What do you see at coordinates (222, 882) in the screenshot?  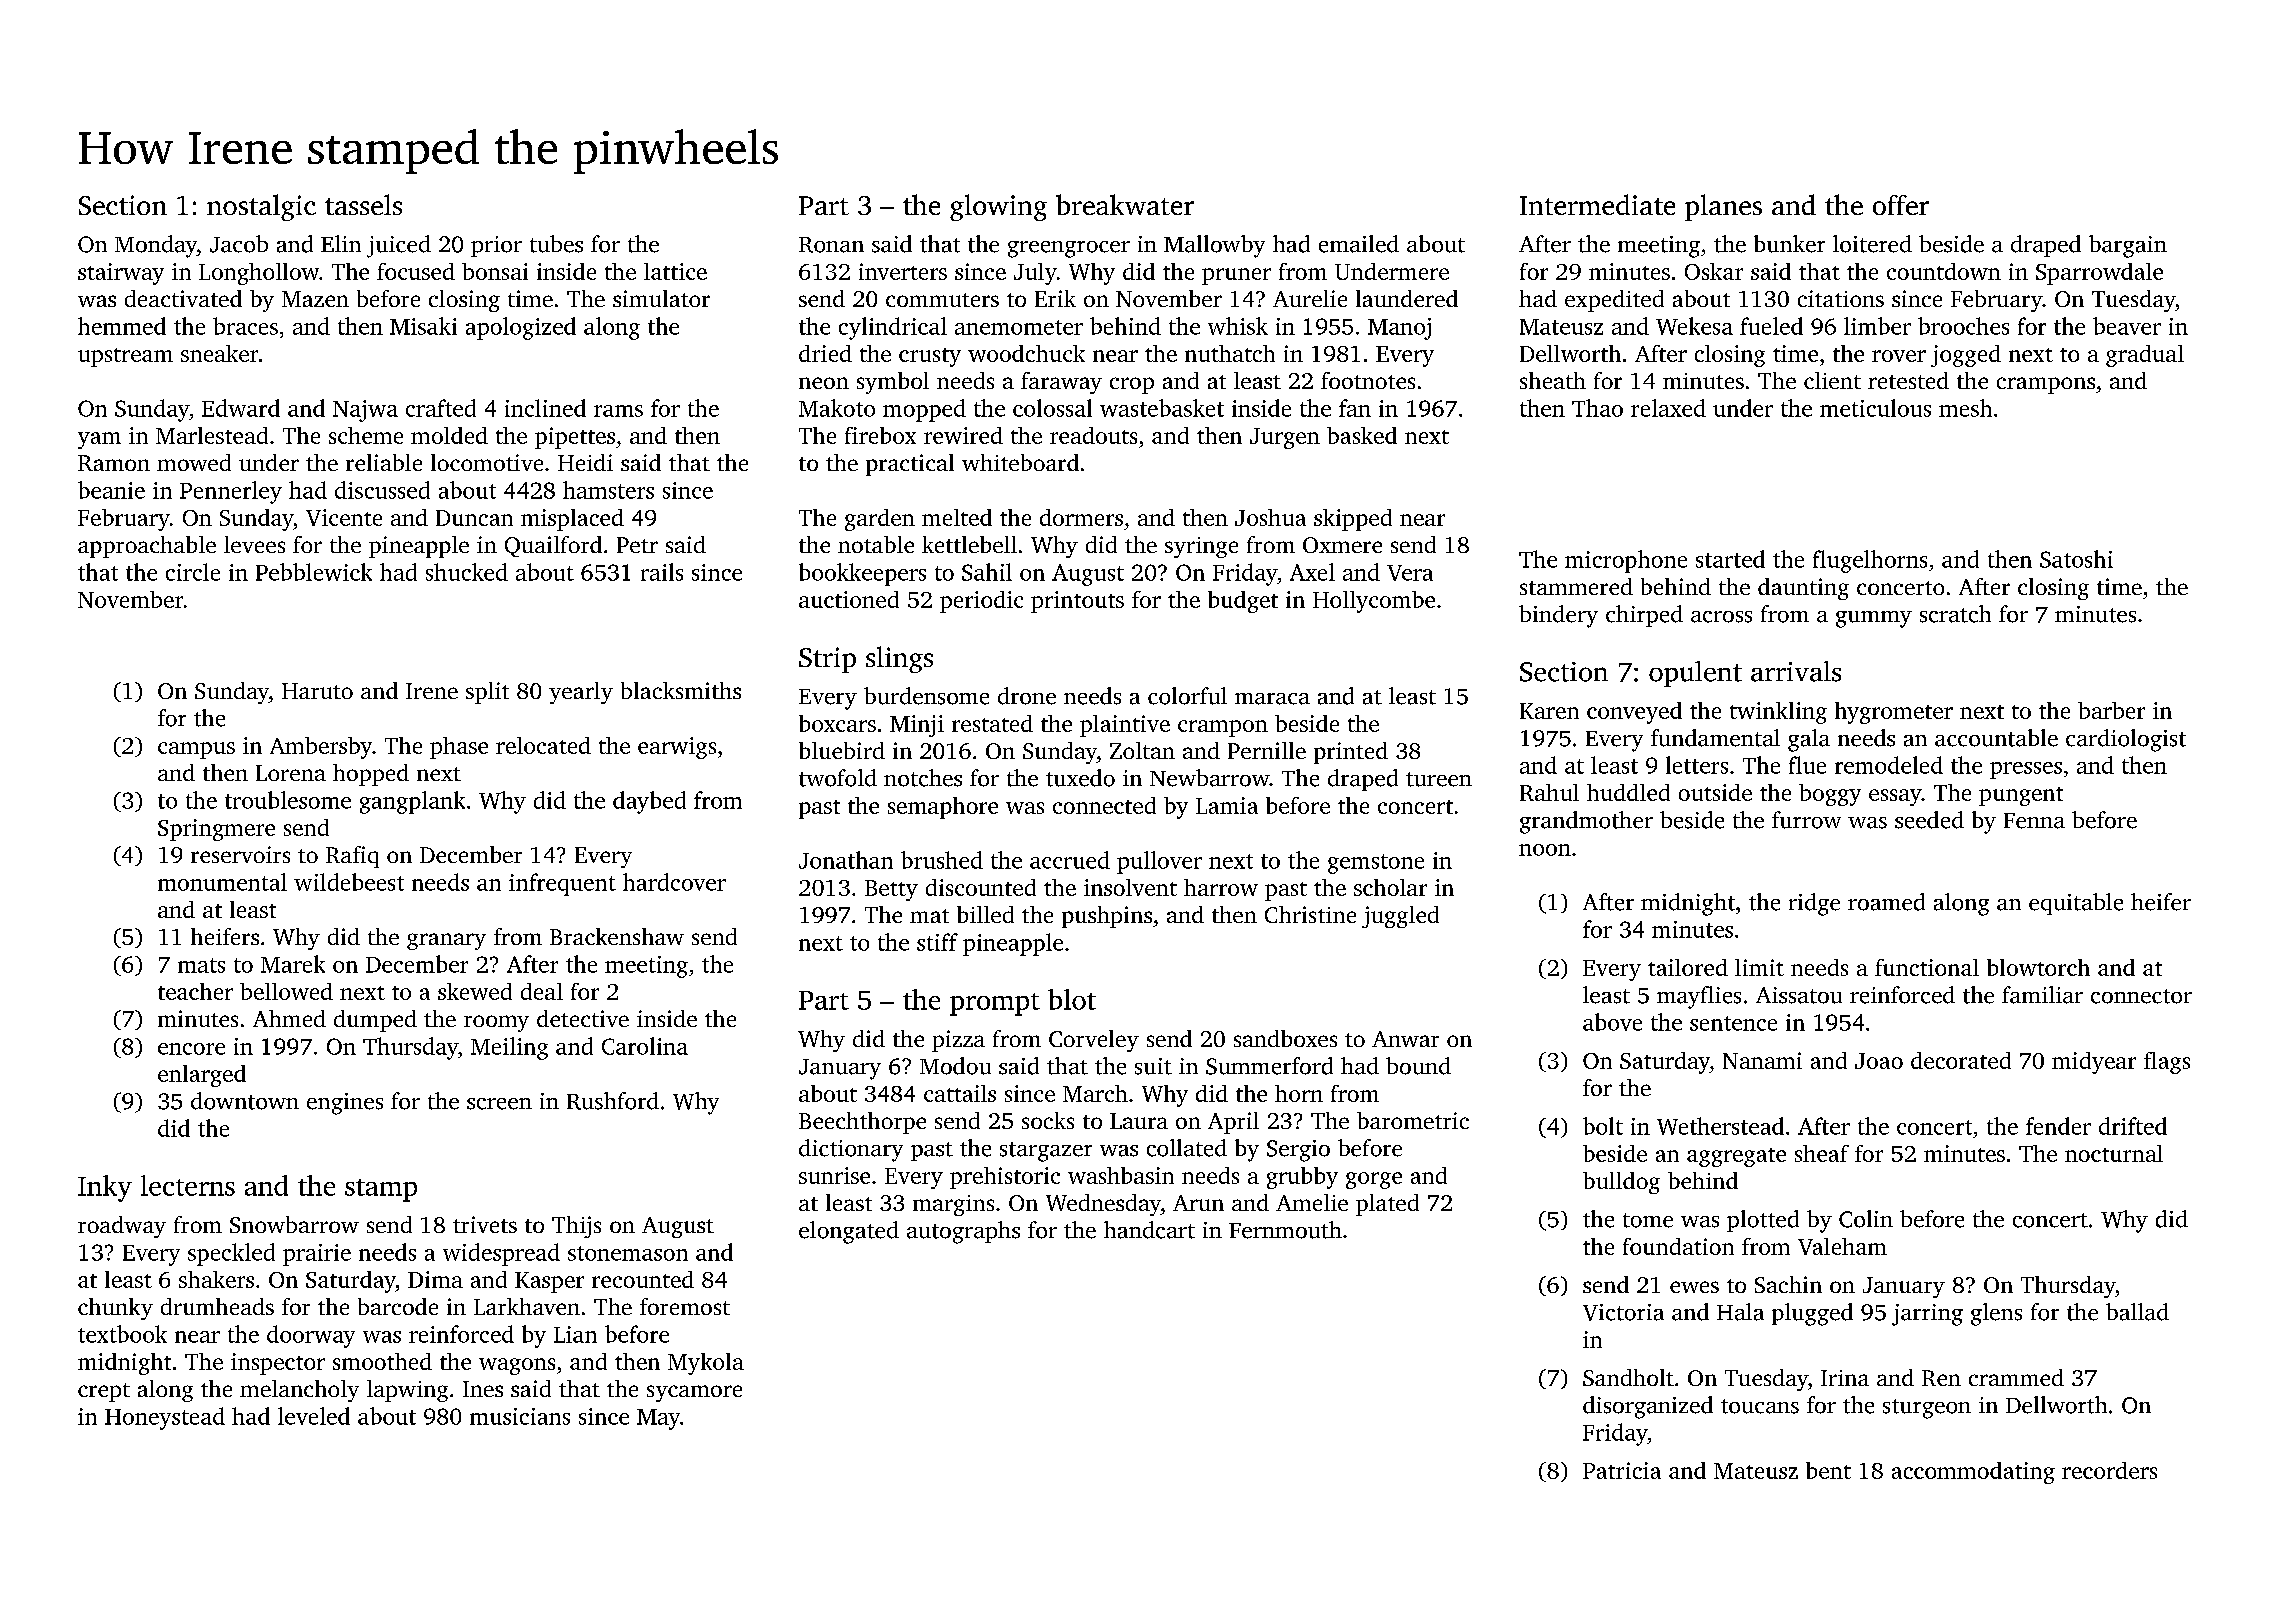 I see `monumental` at bounding box center [222, 882].
